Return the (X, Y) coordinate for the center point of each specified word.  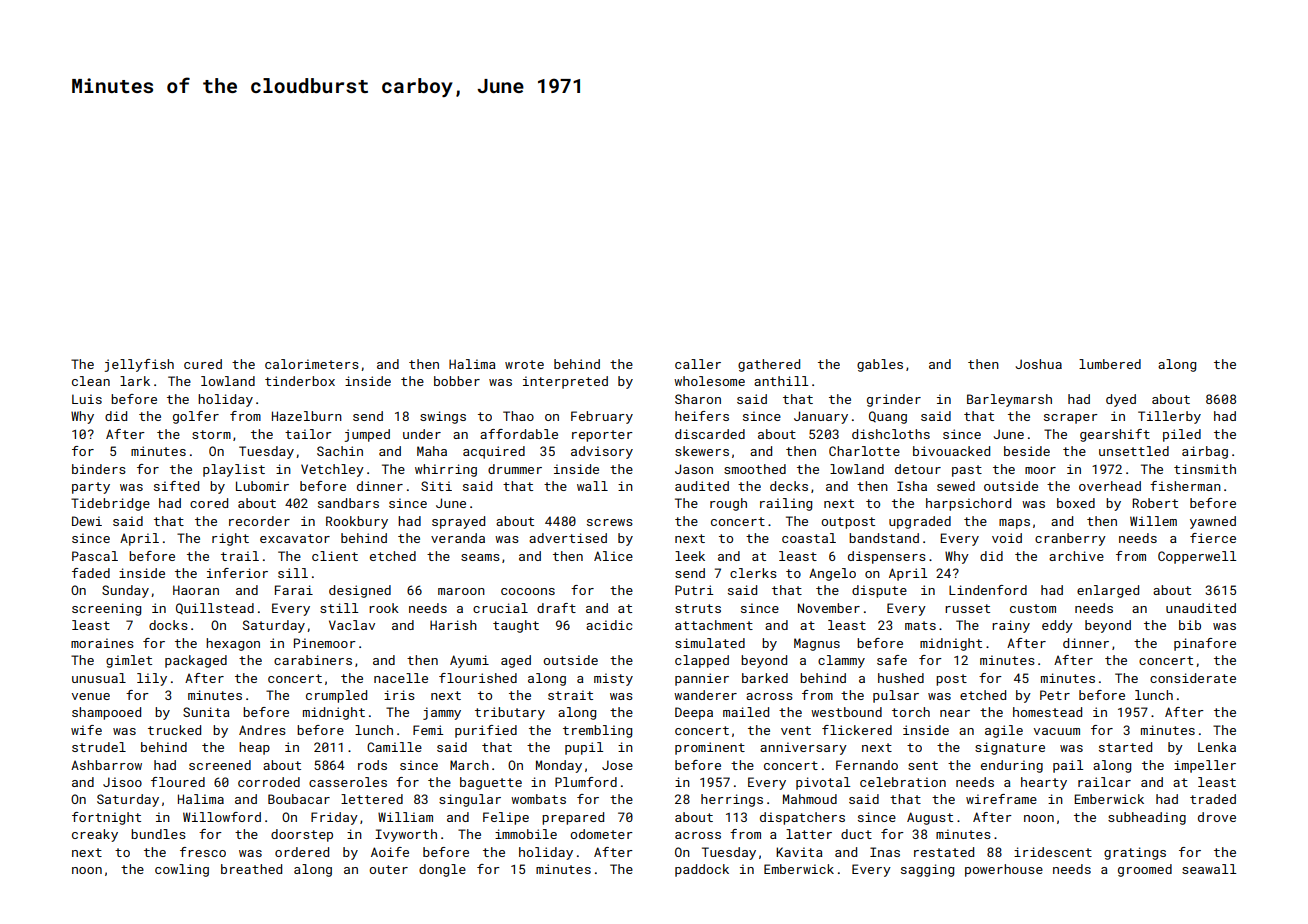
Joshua (1038, 364)
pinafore (1205, 644)
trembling (597, 731)
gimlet (129, 661)
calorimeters (312, 364)
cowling (182, 870)
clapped (702, 661)
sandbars (348, 503)
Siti (436, 486)
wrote (524, 364)
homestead (1047, 712)
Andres (262, 730)
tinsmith (1205, 469)
